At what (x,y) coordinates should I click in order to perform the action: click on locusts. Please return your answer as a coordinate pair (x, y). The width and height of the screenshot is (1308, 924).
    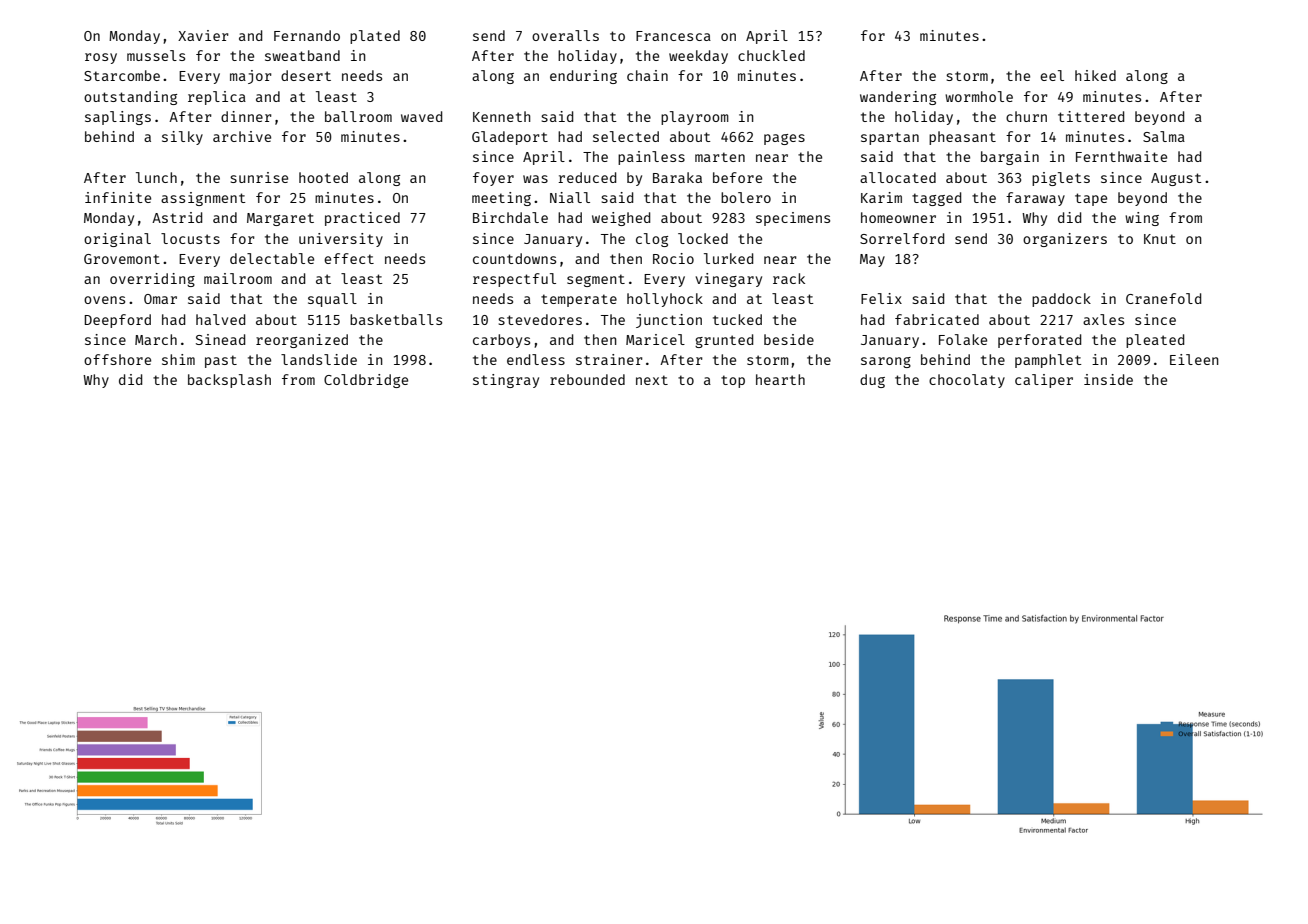
    Looking at the image, I should click on (190, 238).
